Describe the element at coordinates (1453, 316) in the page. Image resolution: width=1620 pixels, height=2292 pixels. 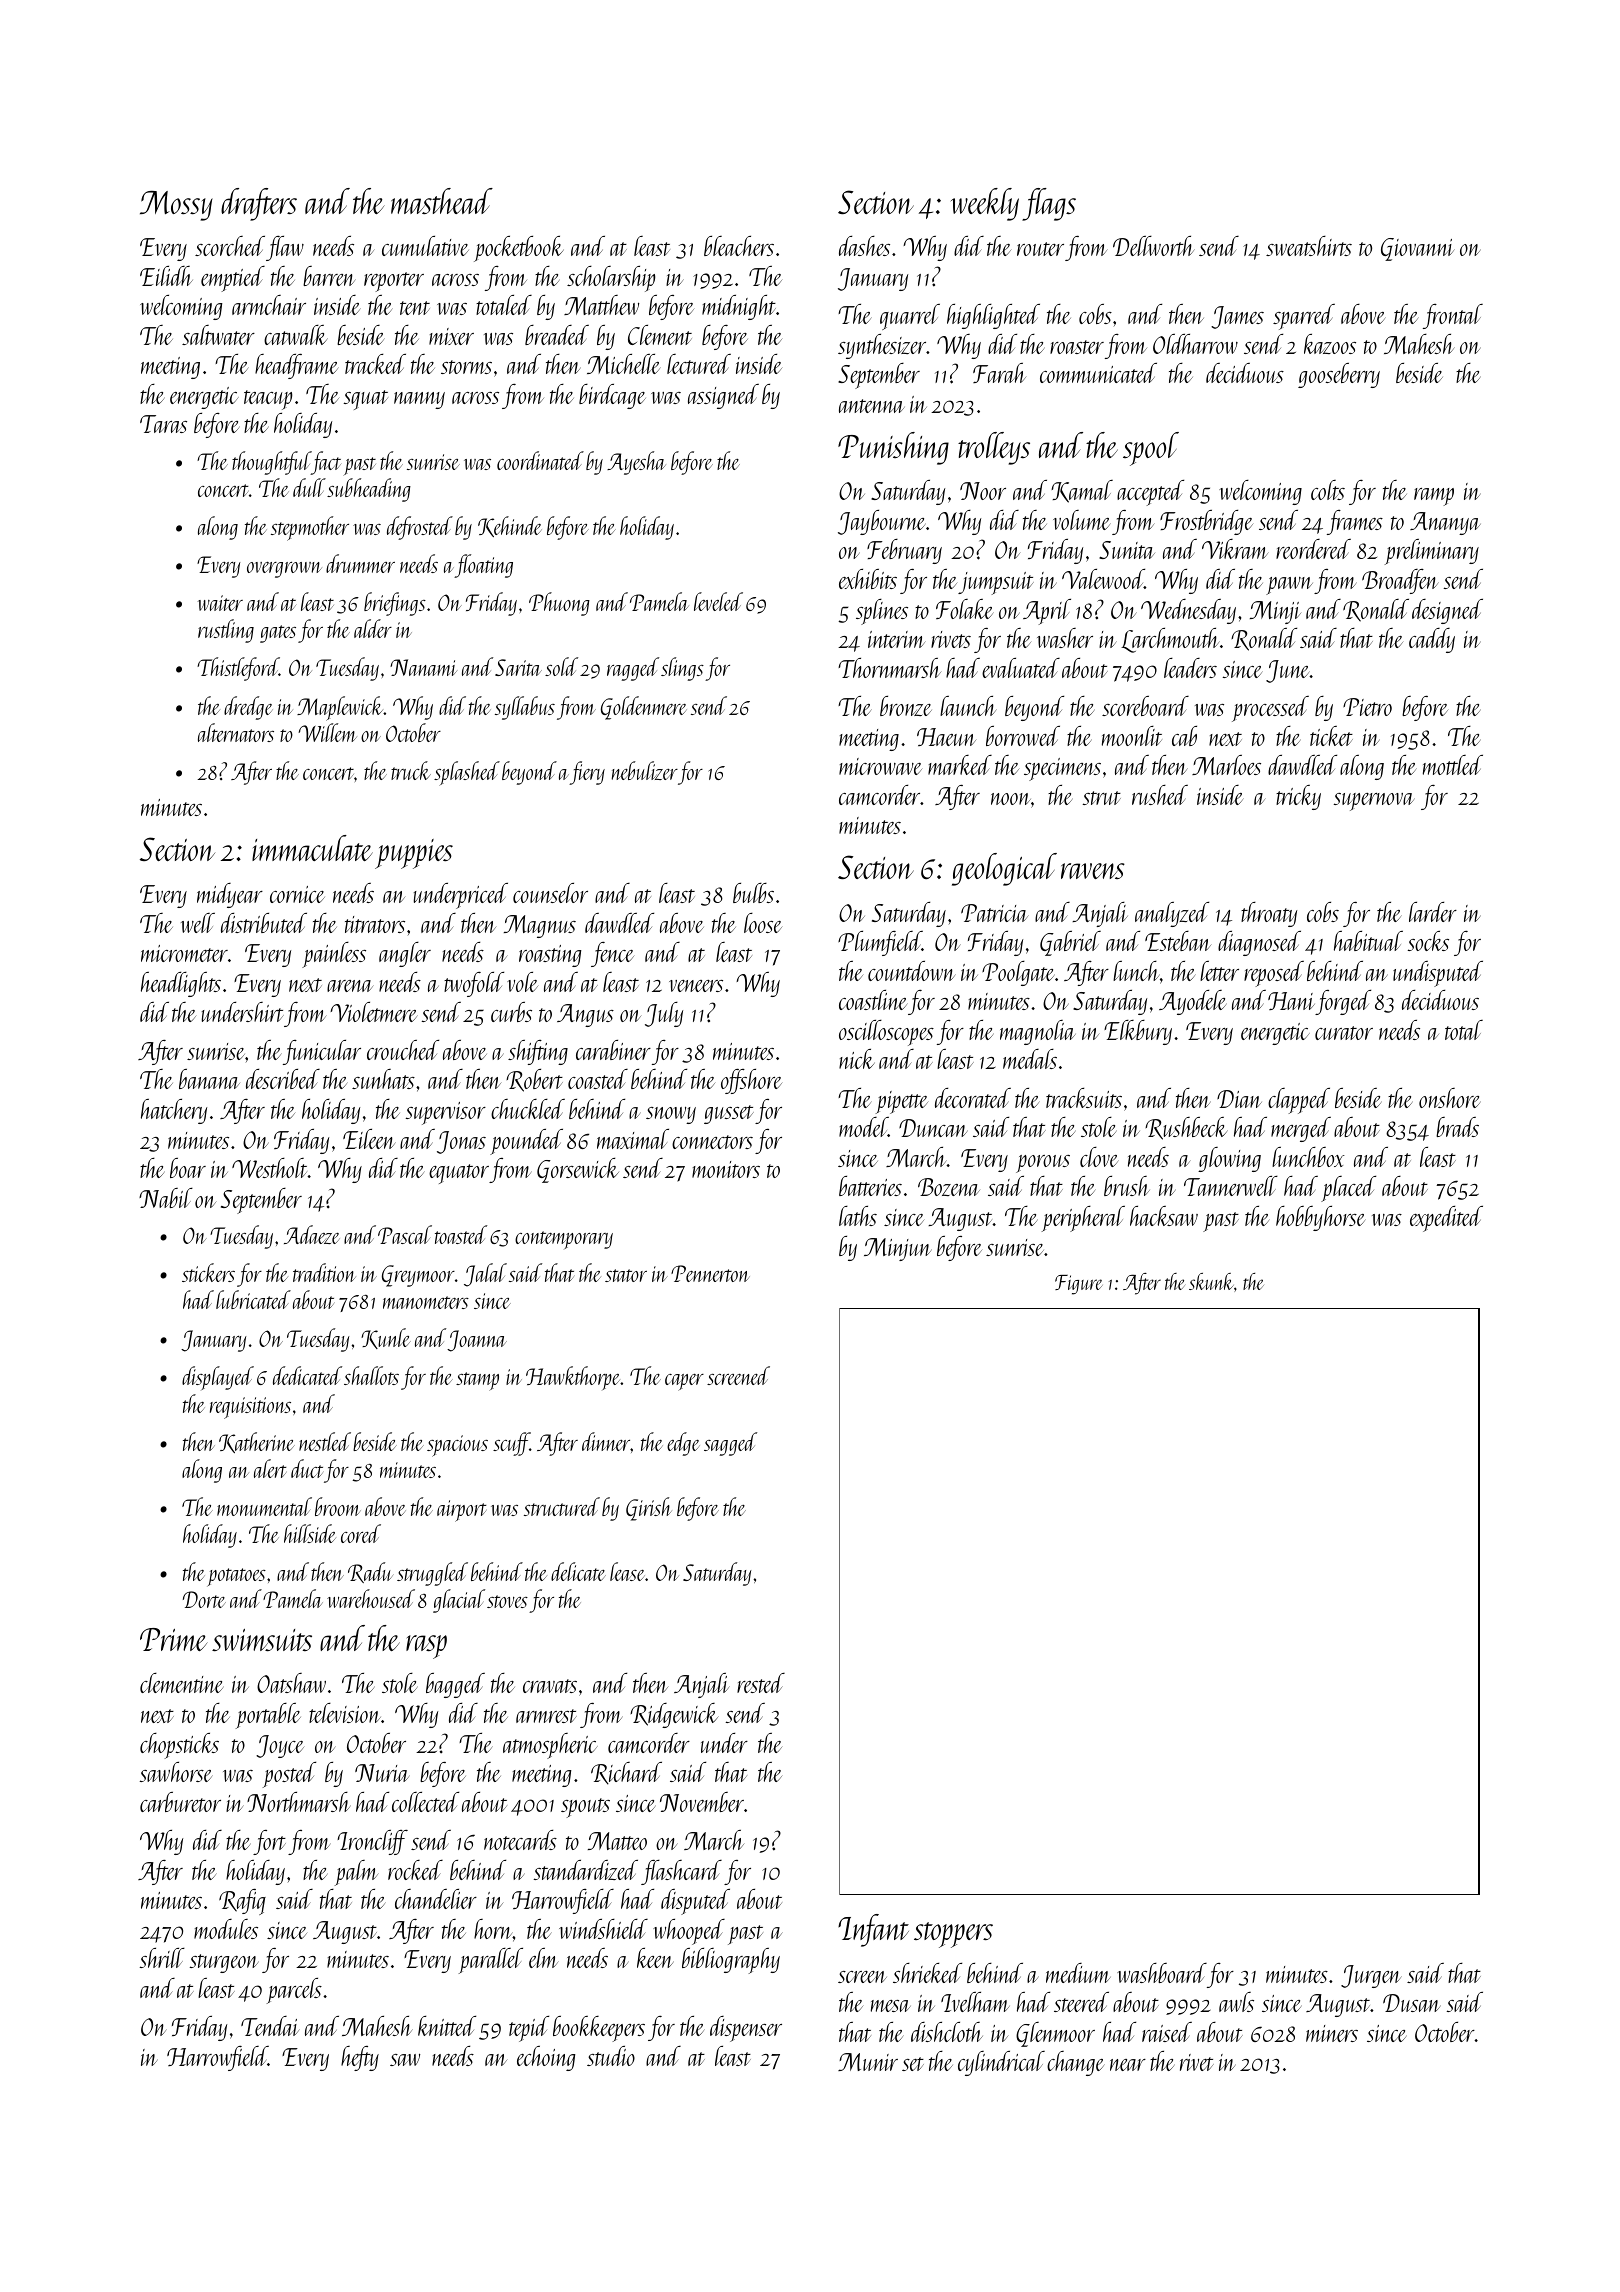
I see `frontal` at that location.
